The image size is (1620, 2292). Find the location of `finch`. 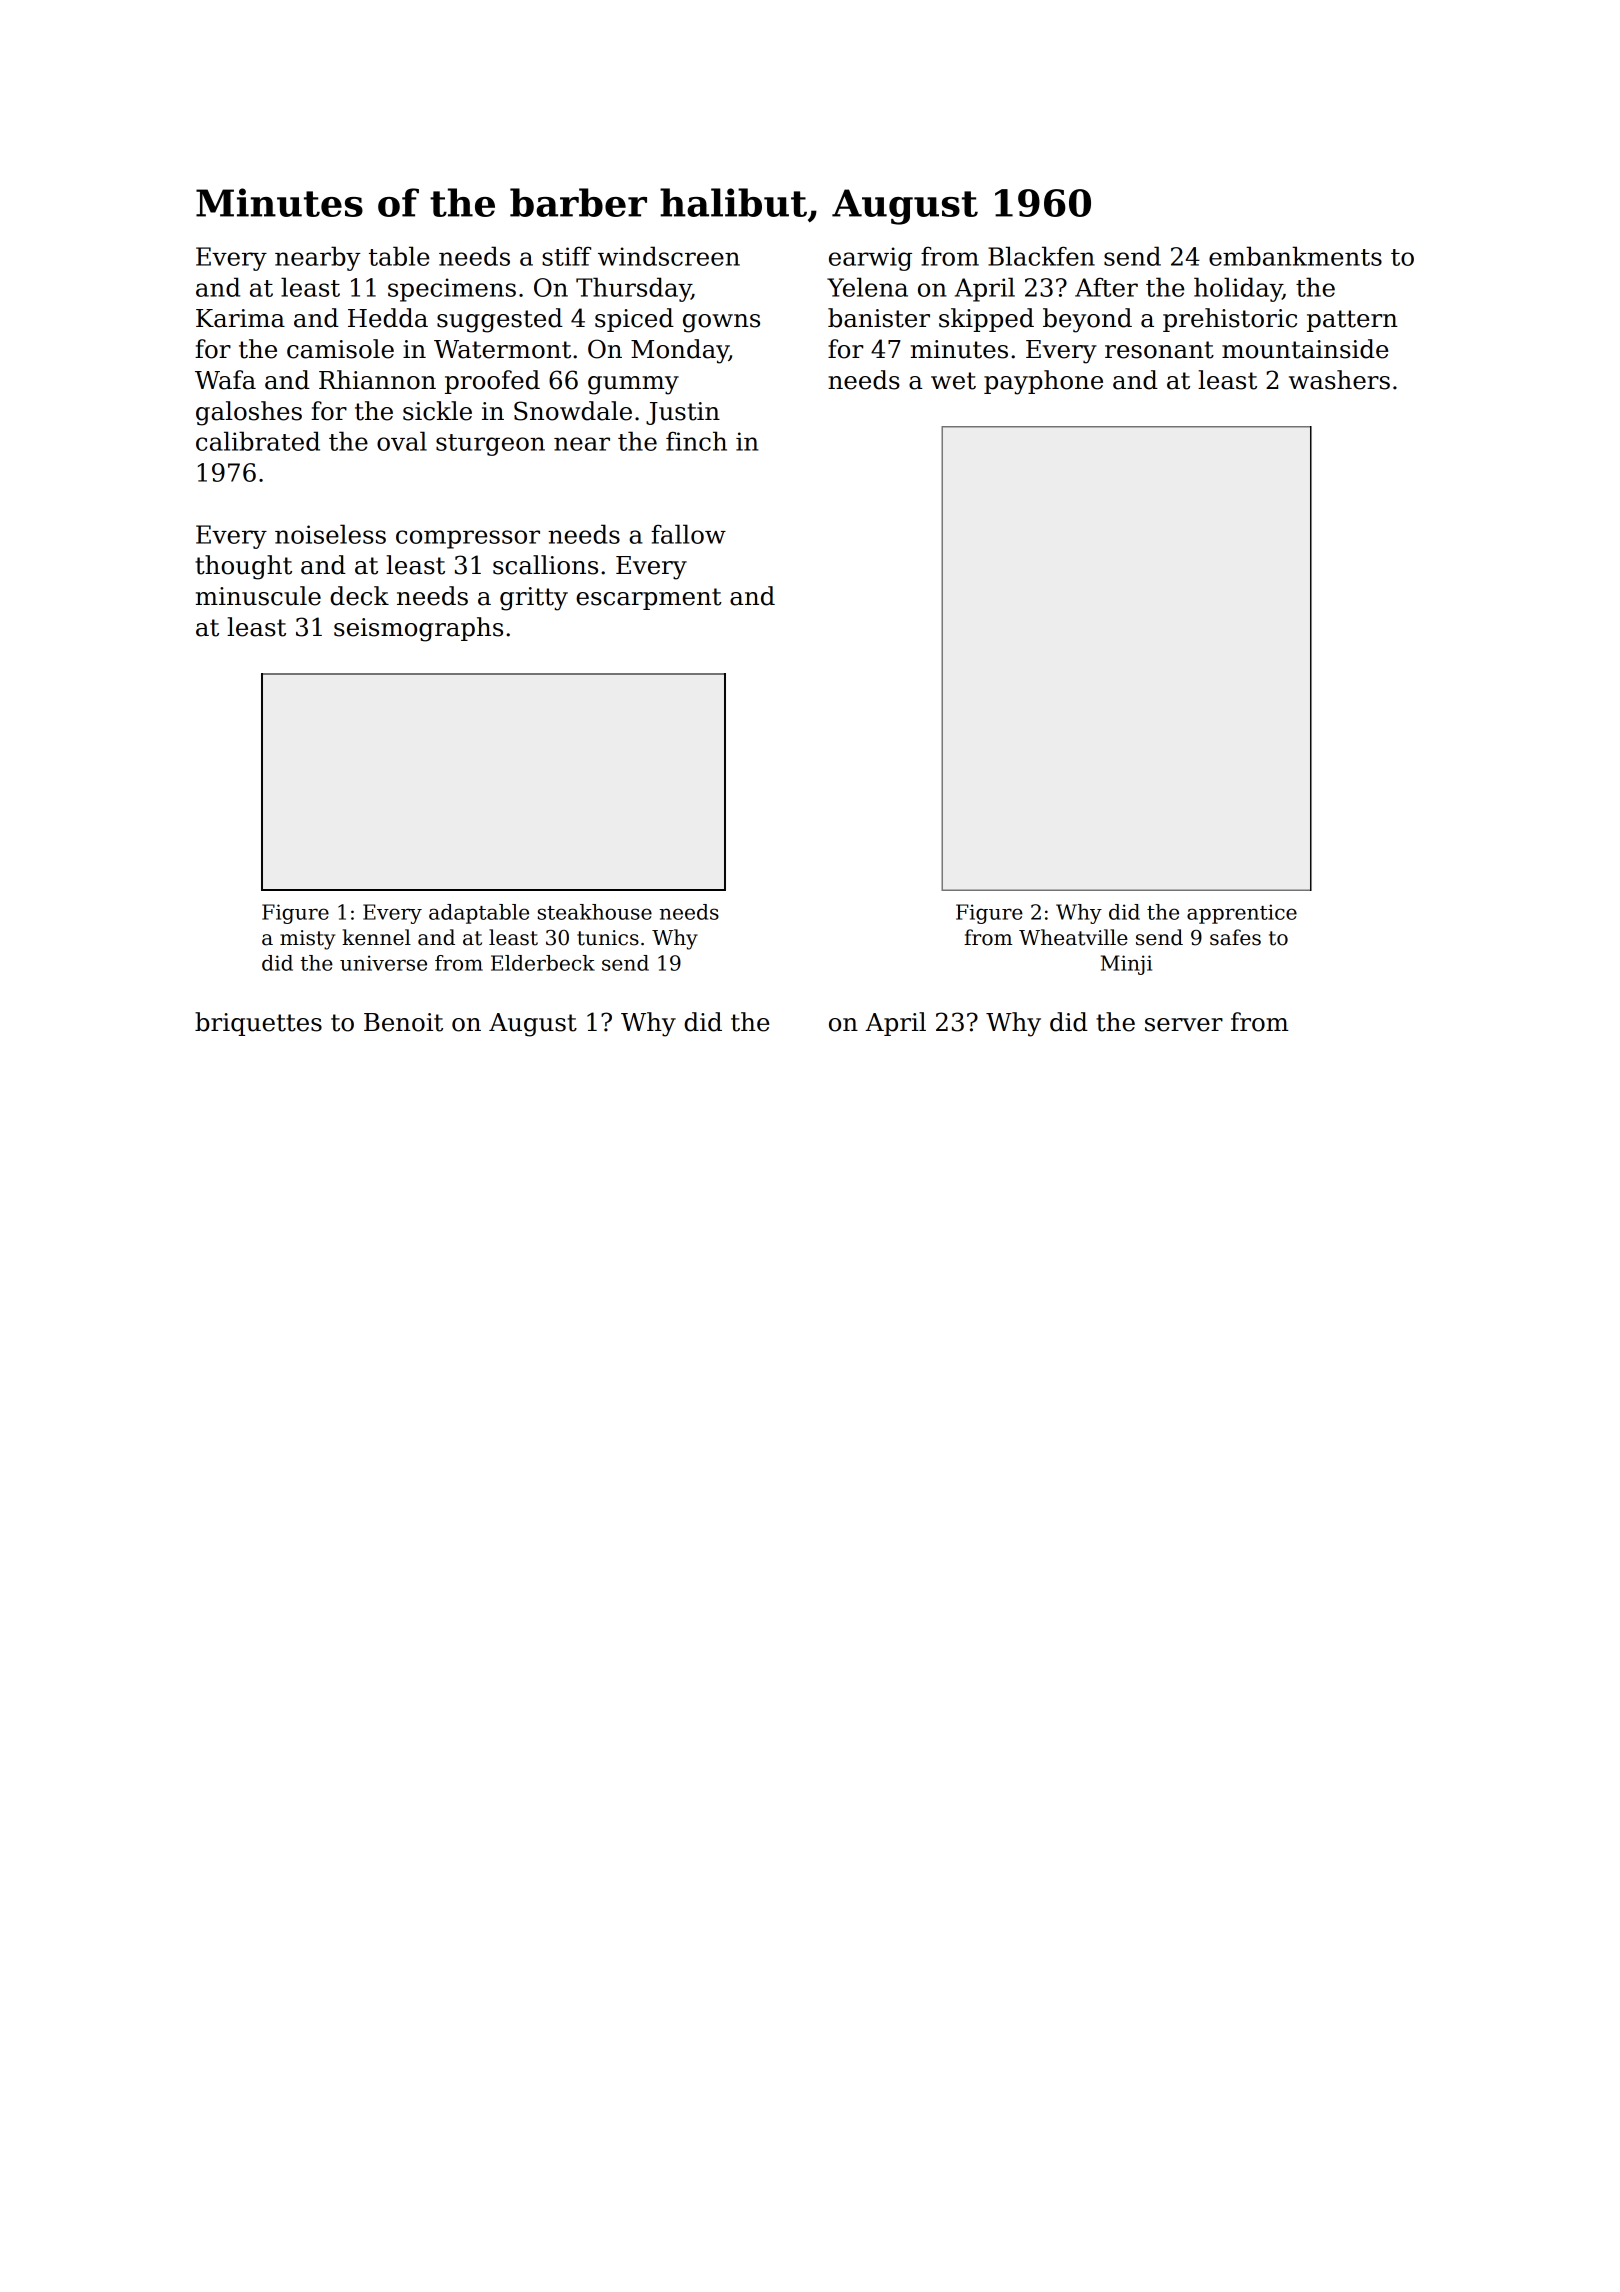

finch is located at coordinates (696, 441).
